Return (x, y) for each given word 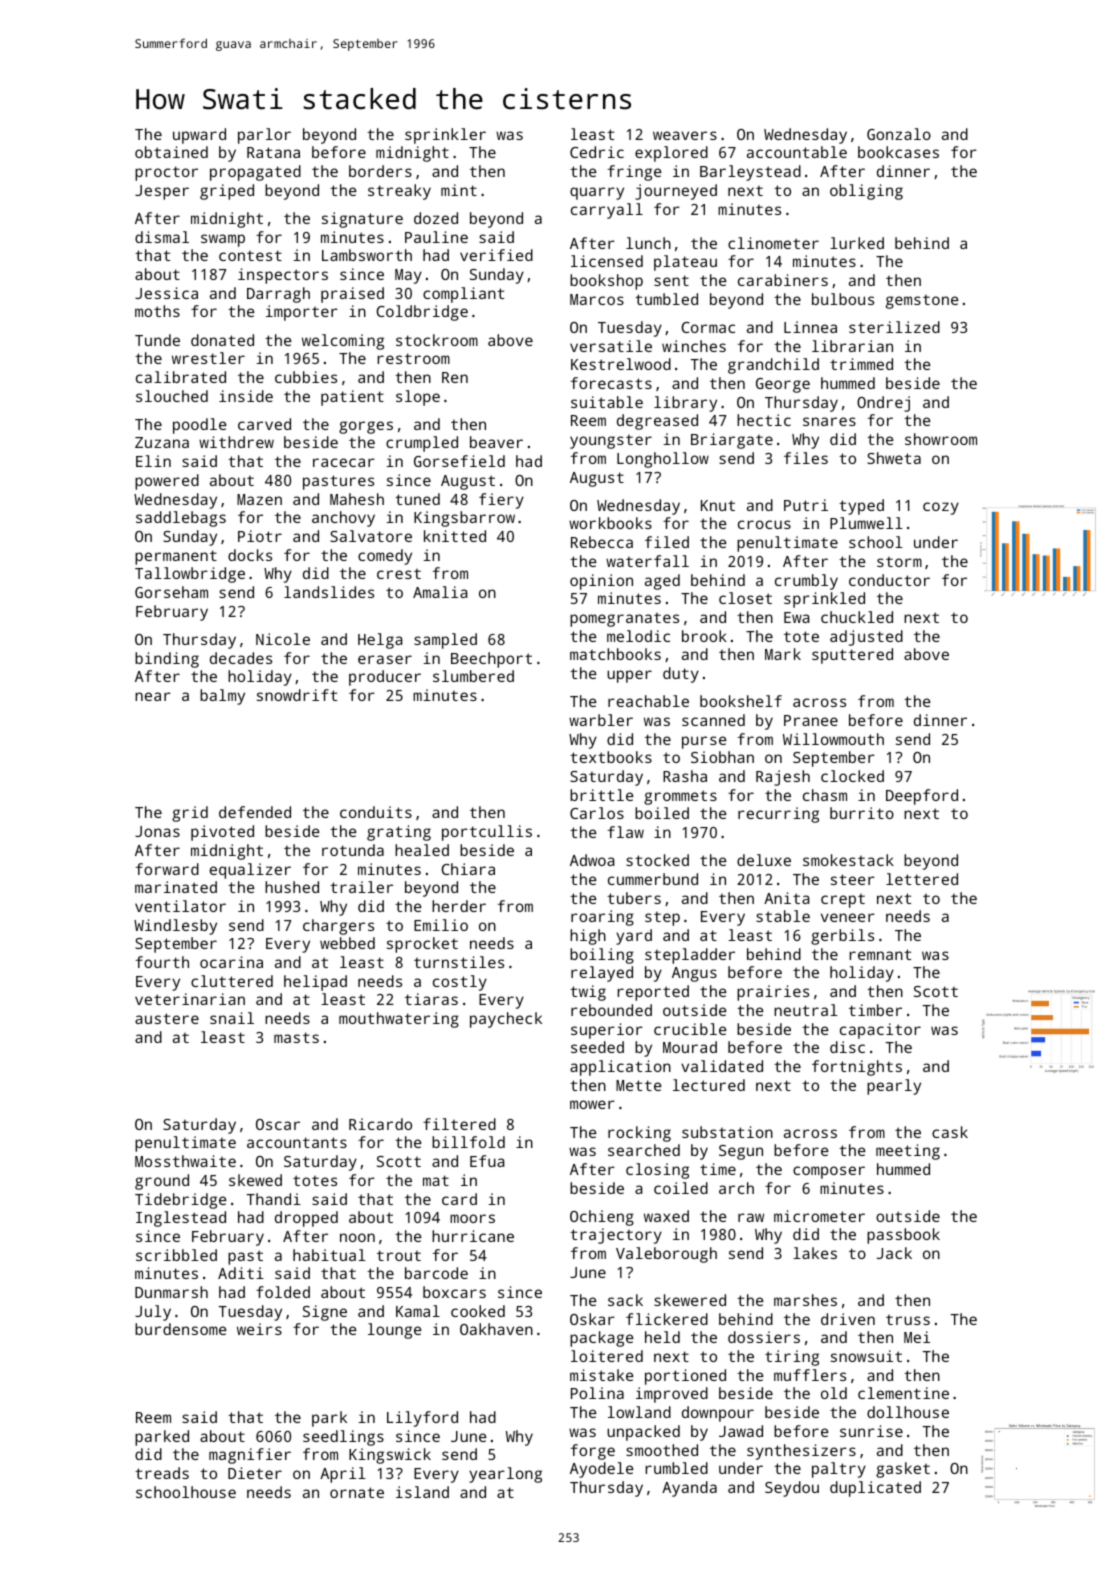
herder (459, 906)
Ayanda (689, 1489)
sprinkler (445, 136)
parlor (264, 136)
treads (162, 1473)
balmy (222, 697)
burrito (862, 813)
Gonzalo (899, 134)
